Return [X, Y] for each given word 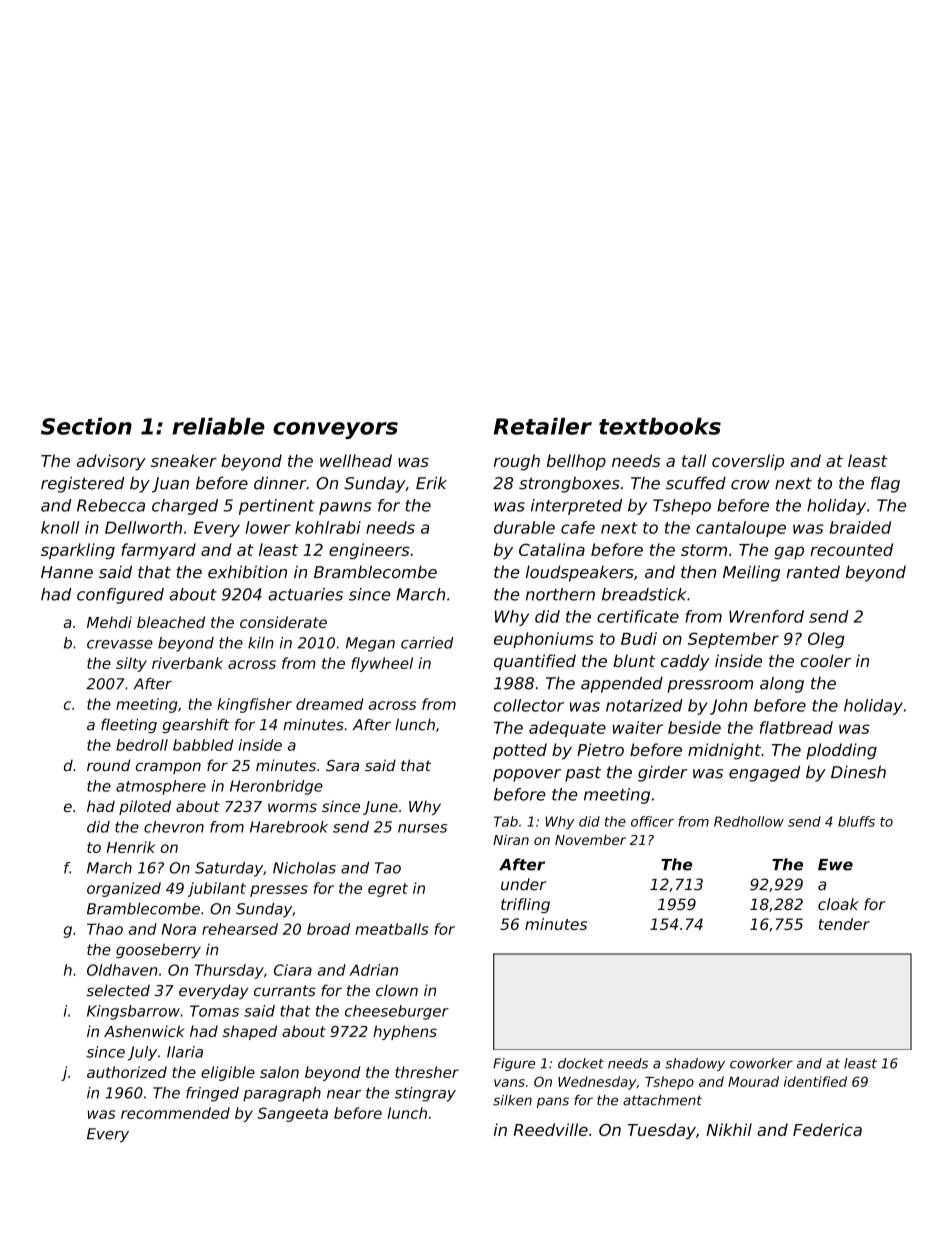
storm [704, 550]
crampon [168, 768]
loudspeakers [580, 573]
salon [279, 1072]
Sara [342, 766]
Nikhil [729, 1129]
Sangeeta [293, 1114]
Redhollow [749, 821]
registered [82, 484]
